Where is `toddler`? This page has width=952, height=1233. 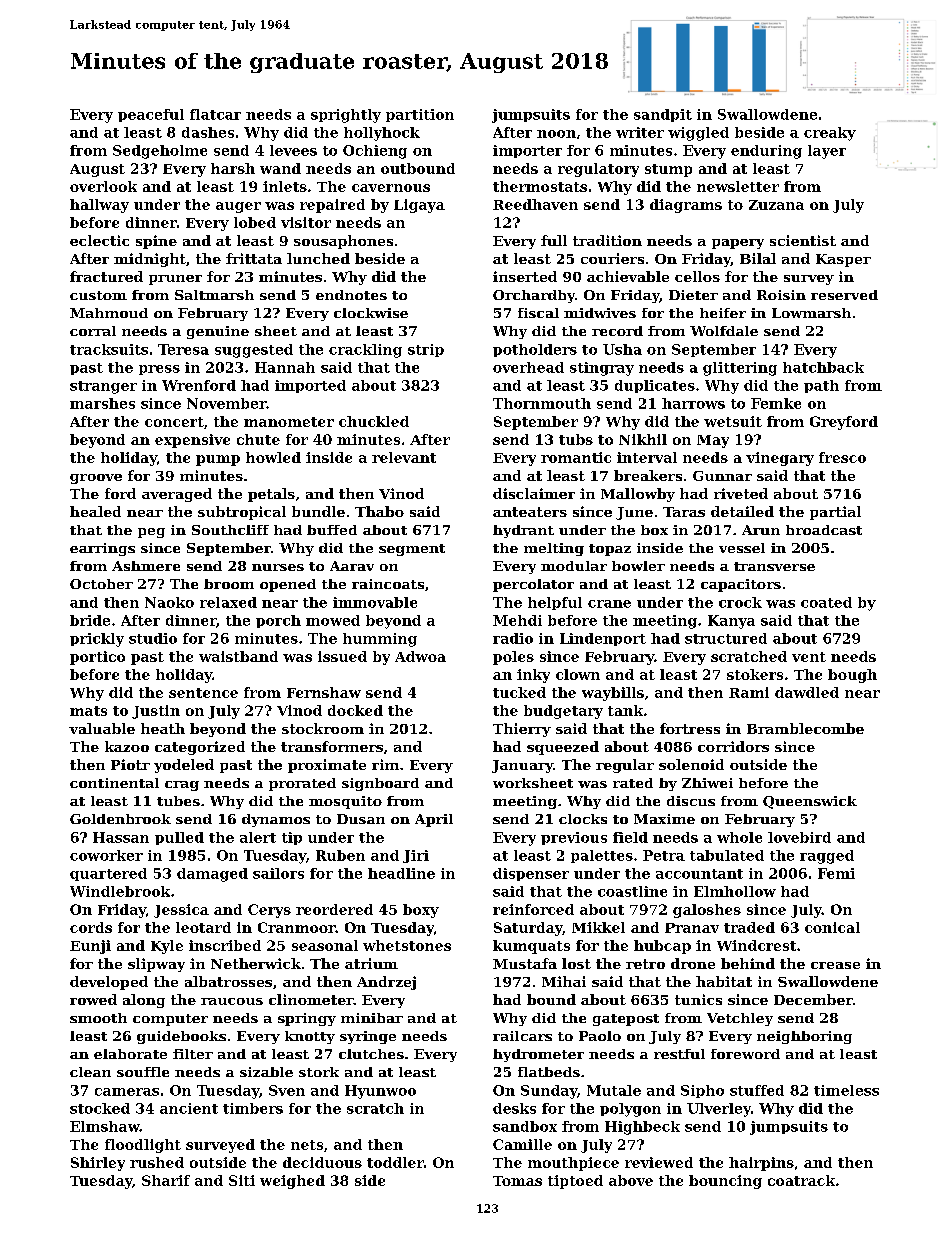 toddler is located at coordinates (395, 1162).
